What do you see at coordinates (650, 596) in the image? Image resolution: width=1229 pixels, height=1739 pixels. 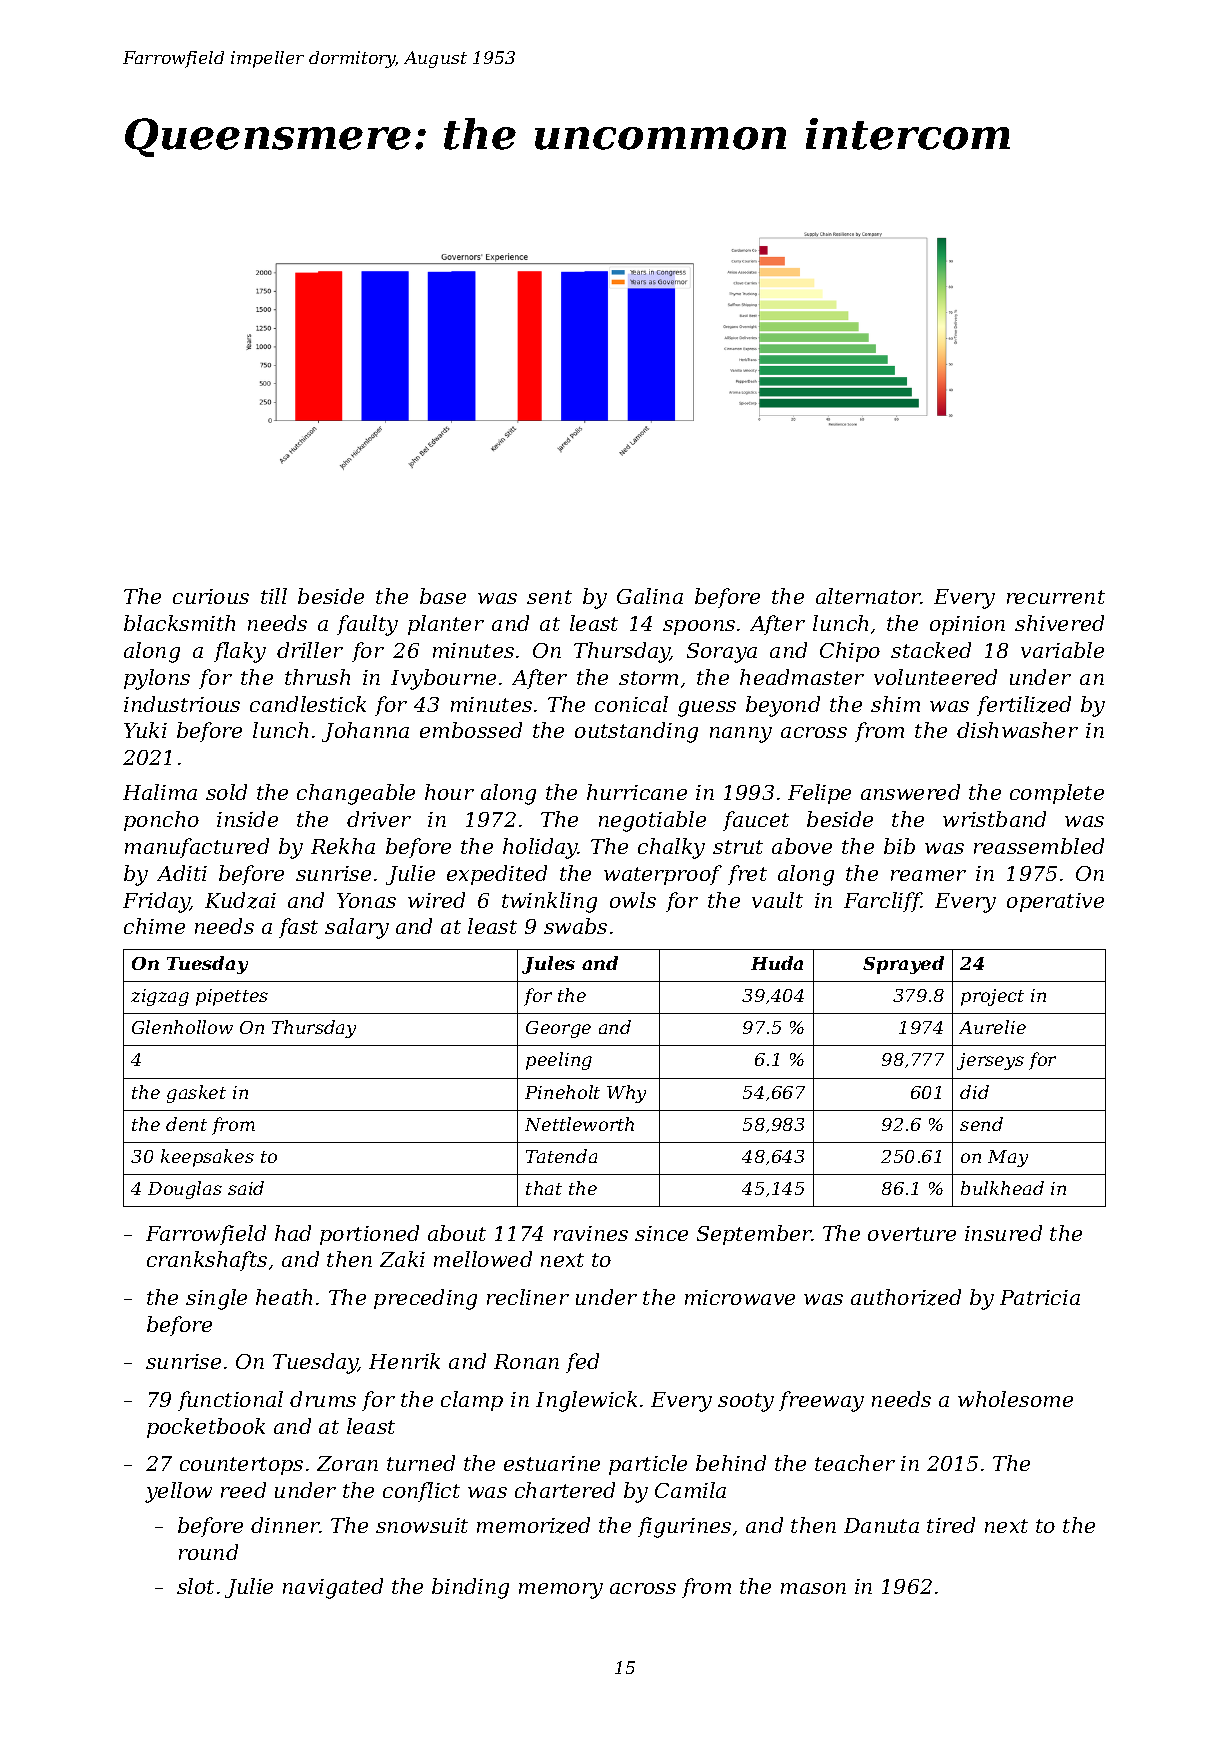 I see `Galina` at bounding box center [650, 596].
